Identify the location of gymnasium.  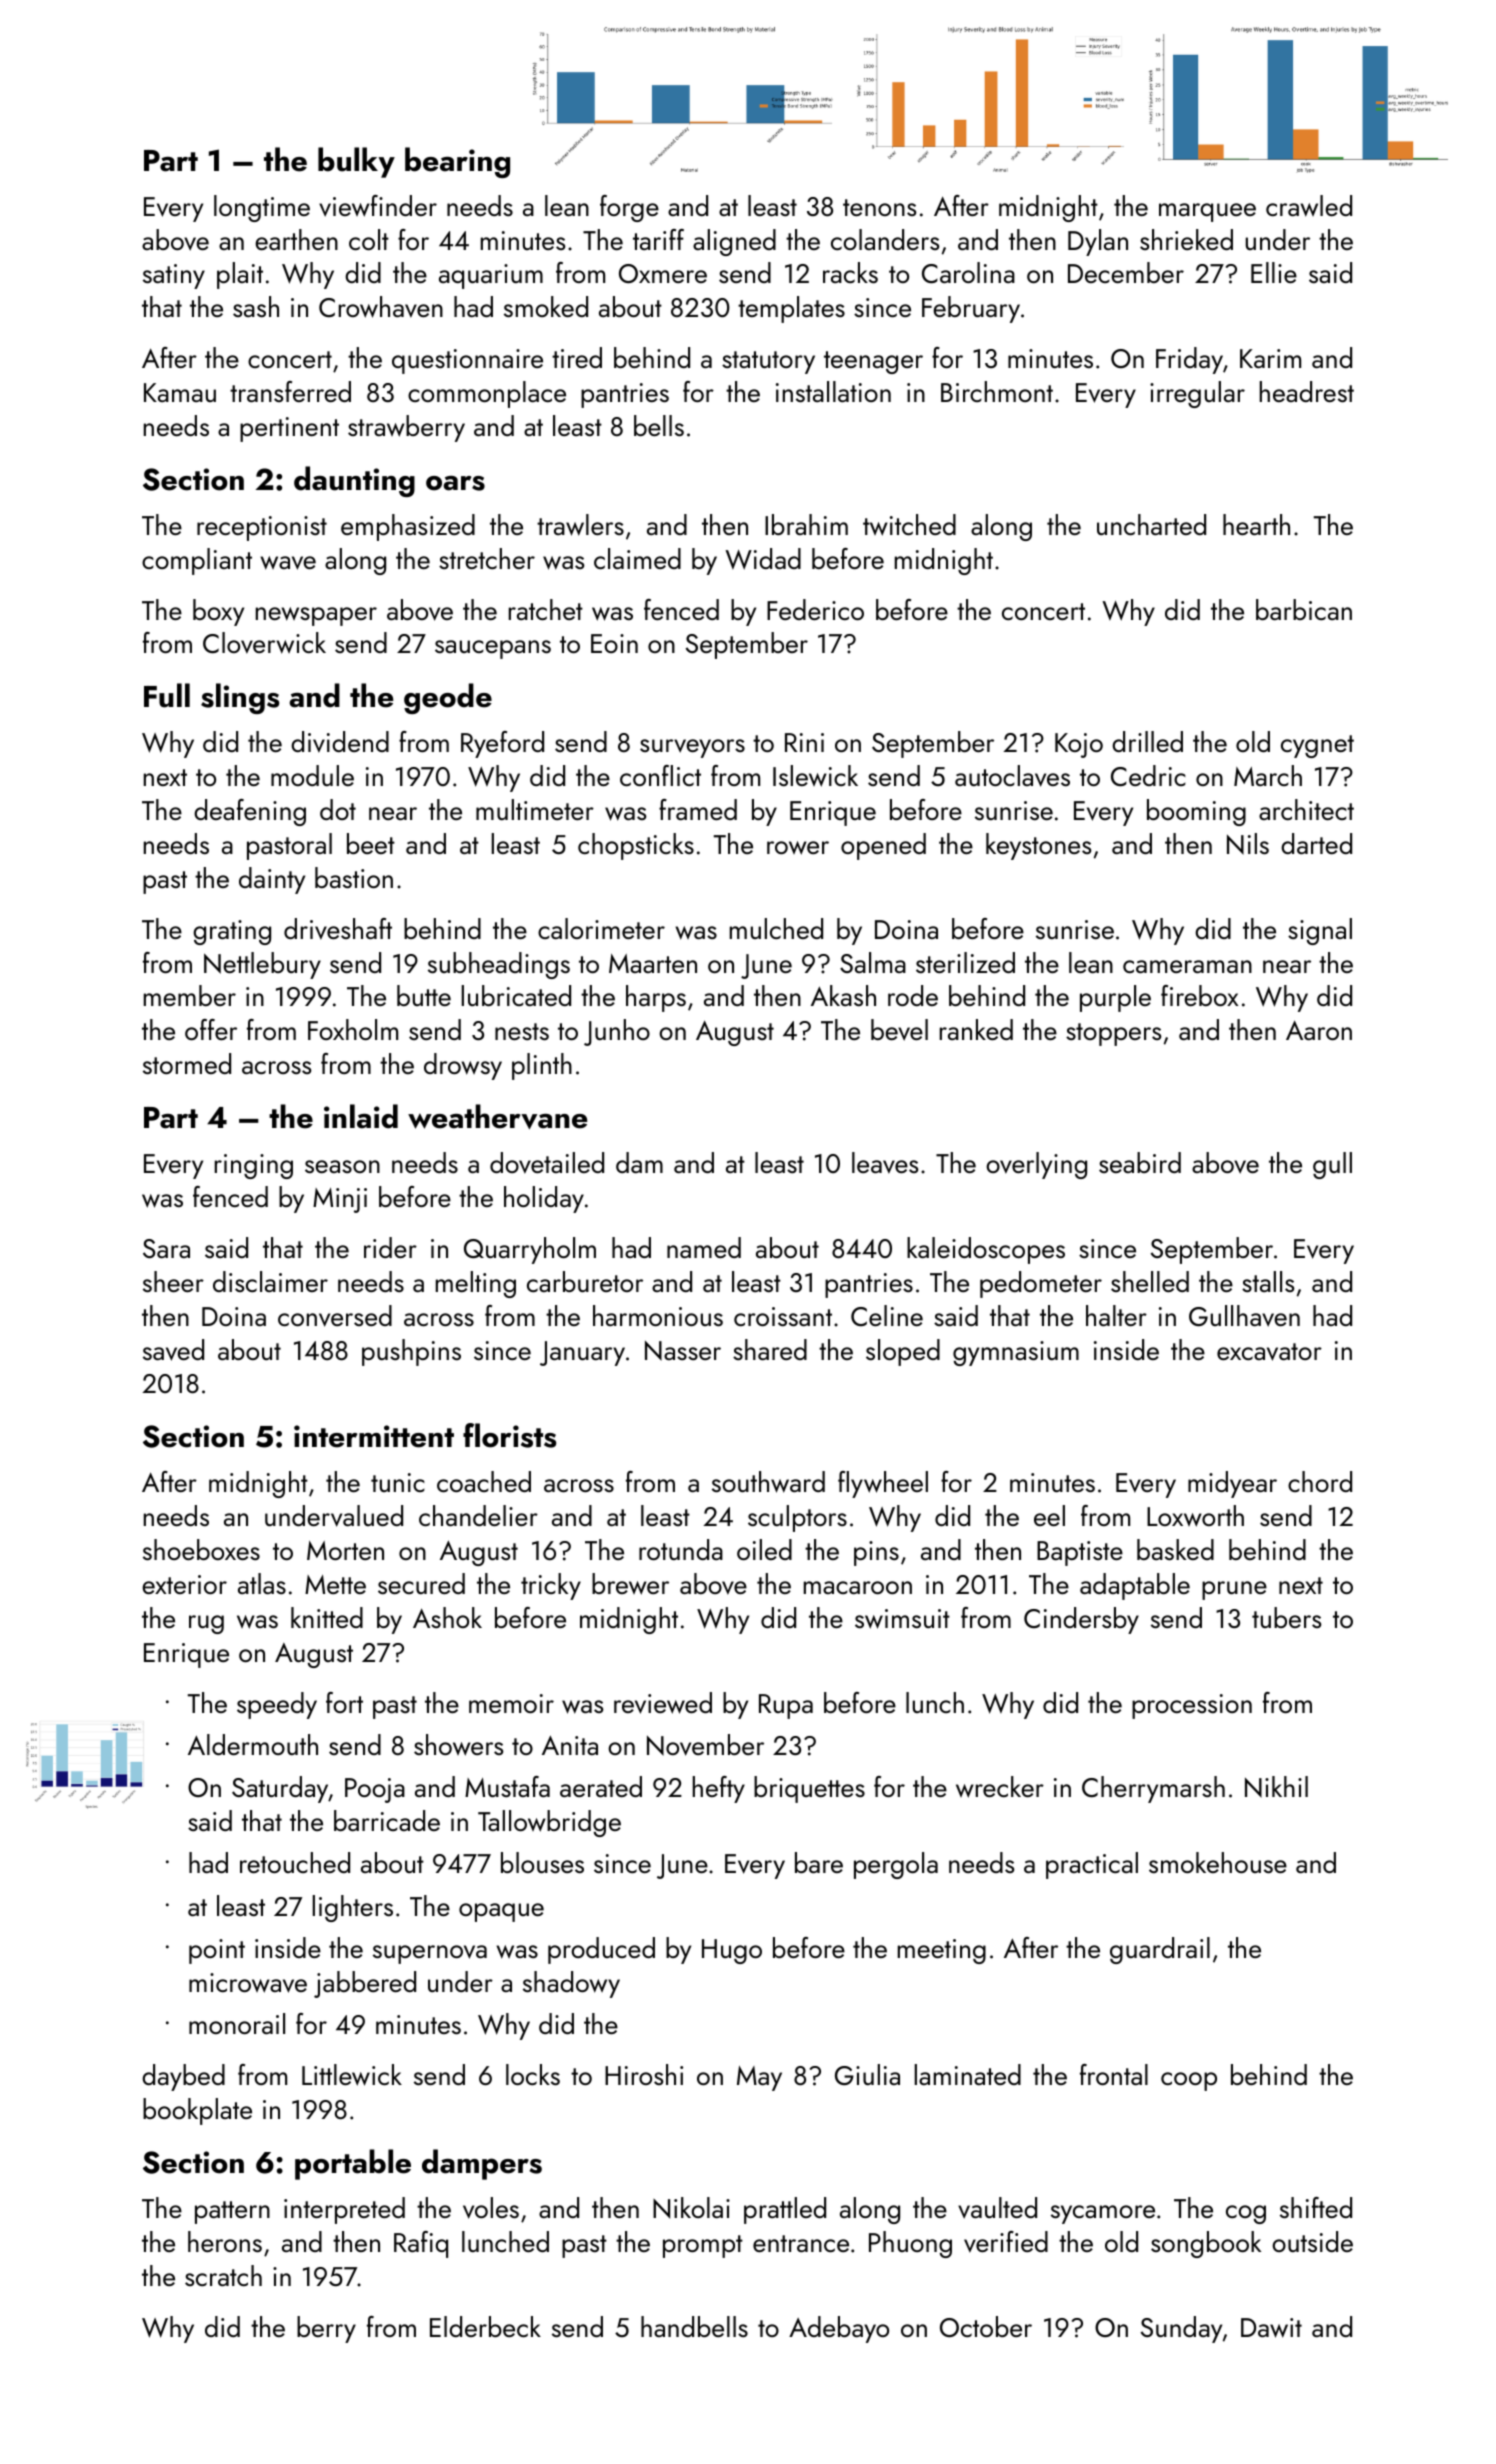
(1016, 1353).
